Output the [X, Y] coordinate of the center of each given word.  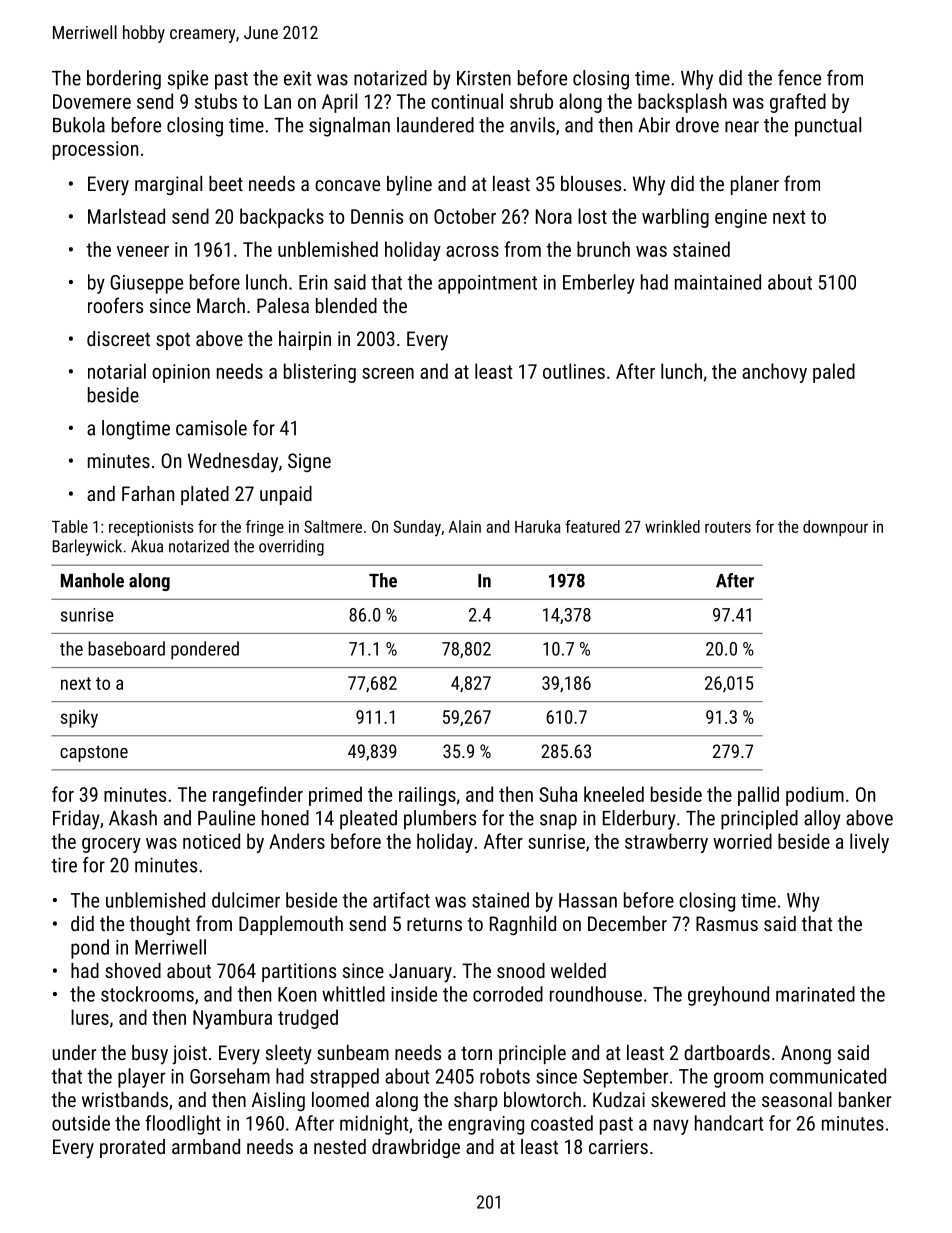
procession [95, 150]
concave [347, 185]
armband [206, 1146]
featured [593, 526]
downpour [835, 528]
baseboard [126, 648]
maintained [718, 282]
